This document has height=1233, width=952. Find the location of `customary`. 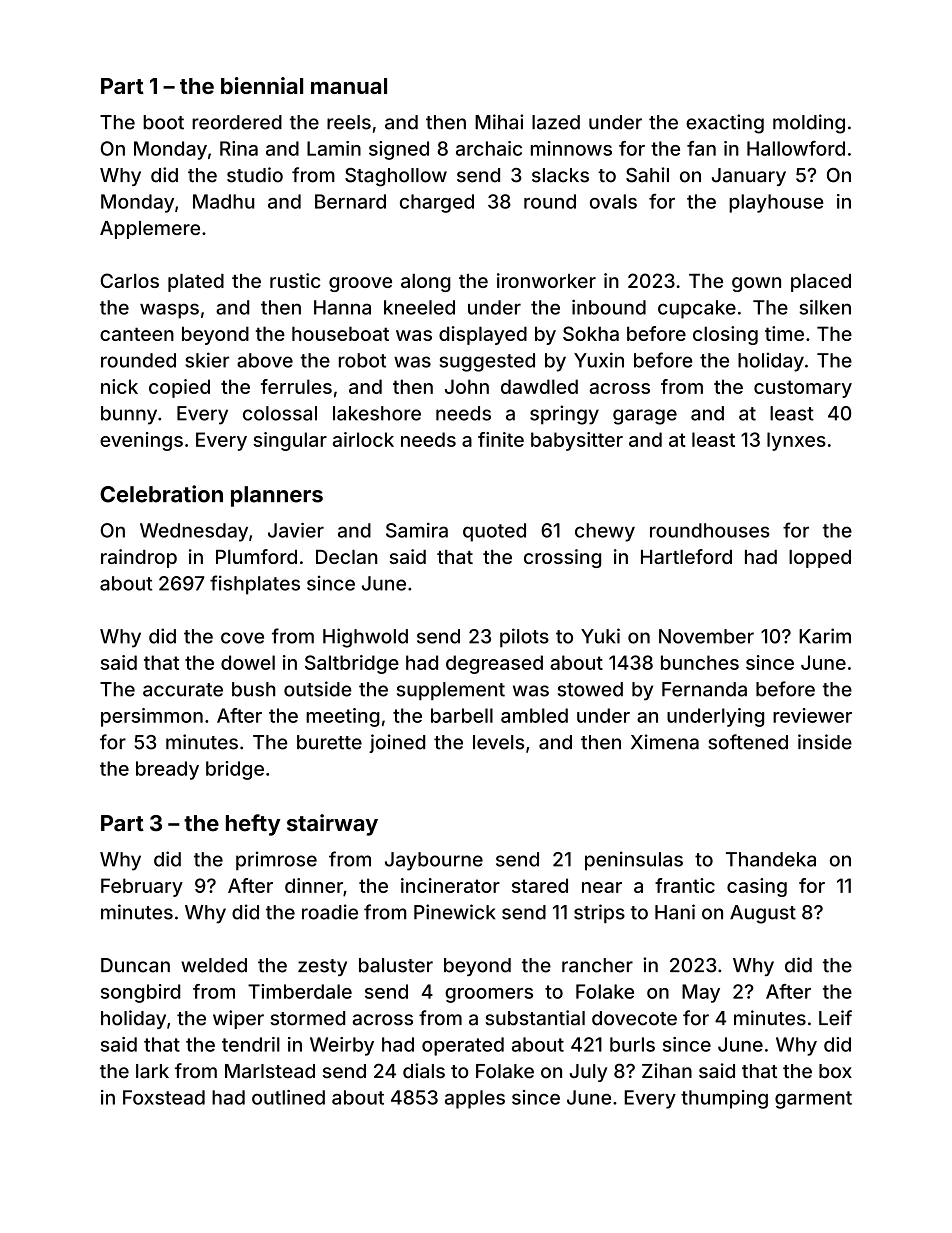

customary is located at coordinates (803, 389).
